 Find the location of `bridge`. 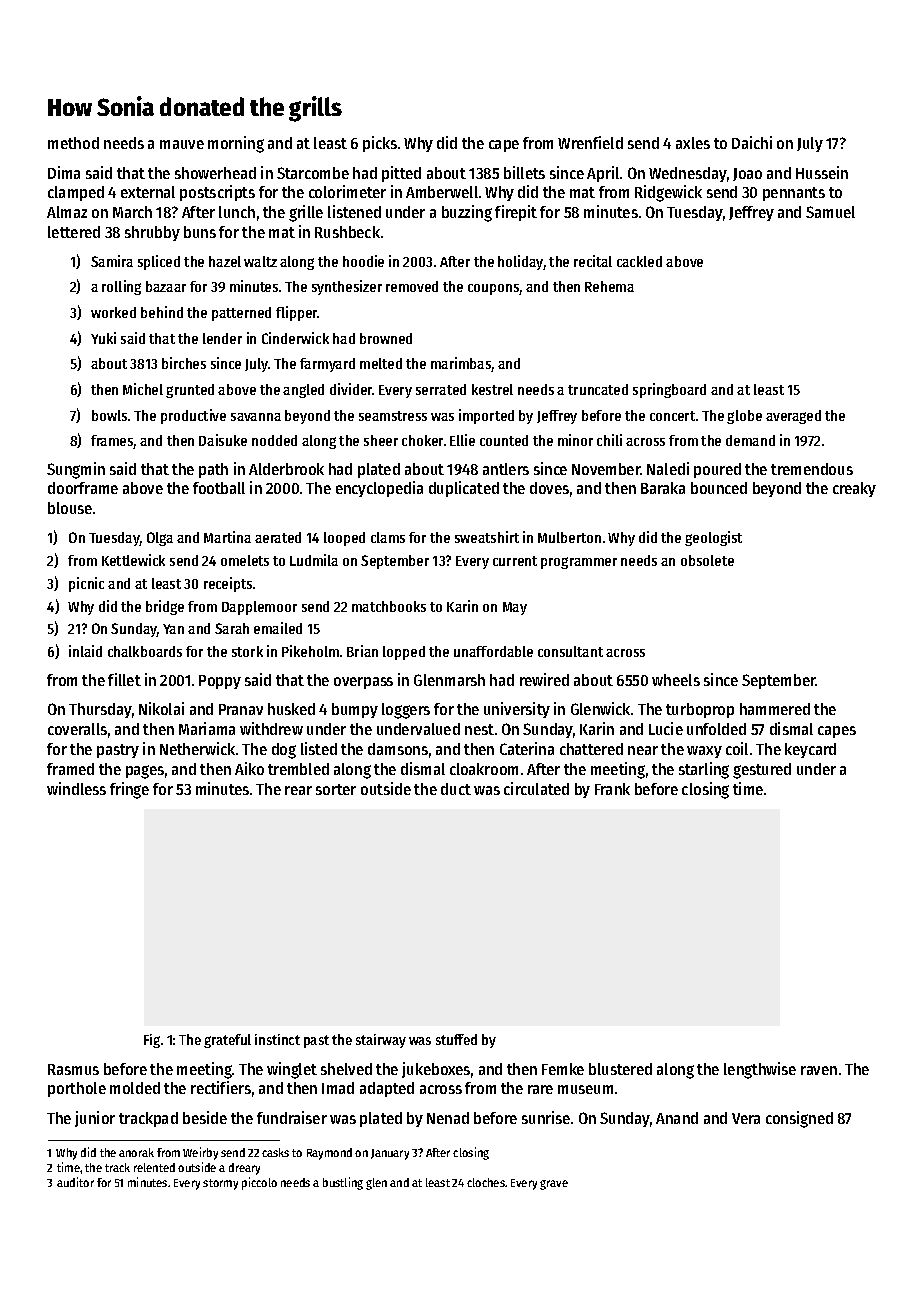

bridge is located at coordinates (165, 607).
